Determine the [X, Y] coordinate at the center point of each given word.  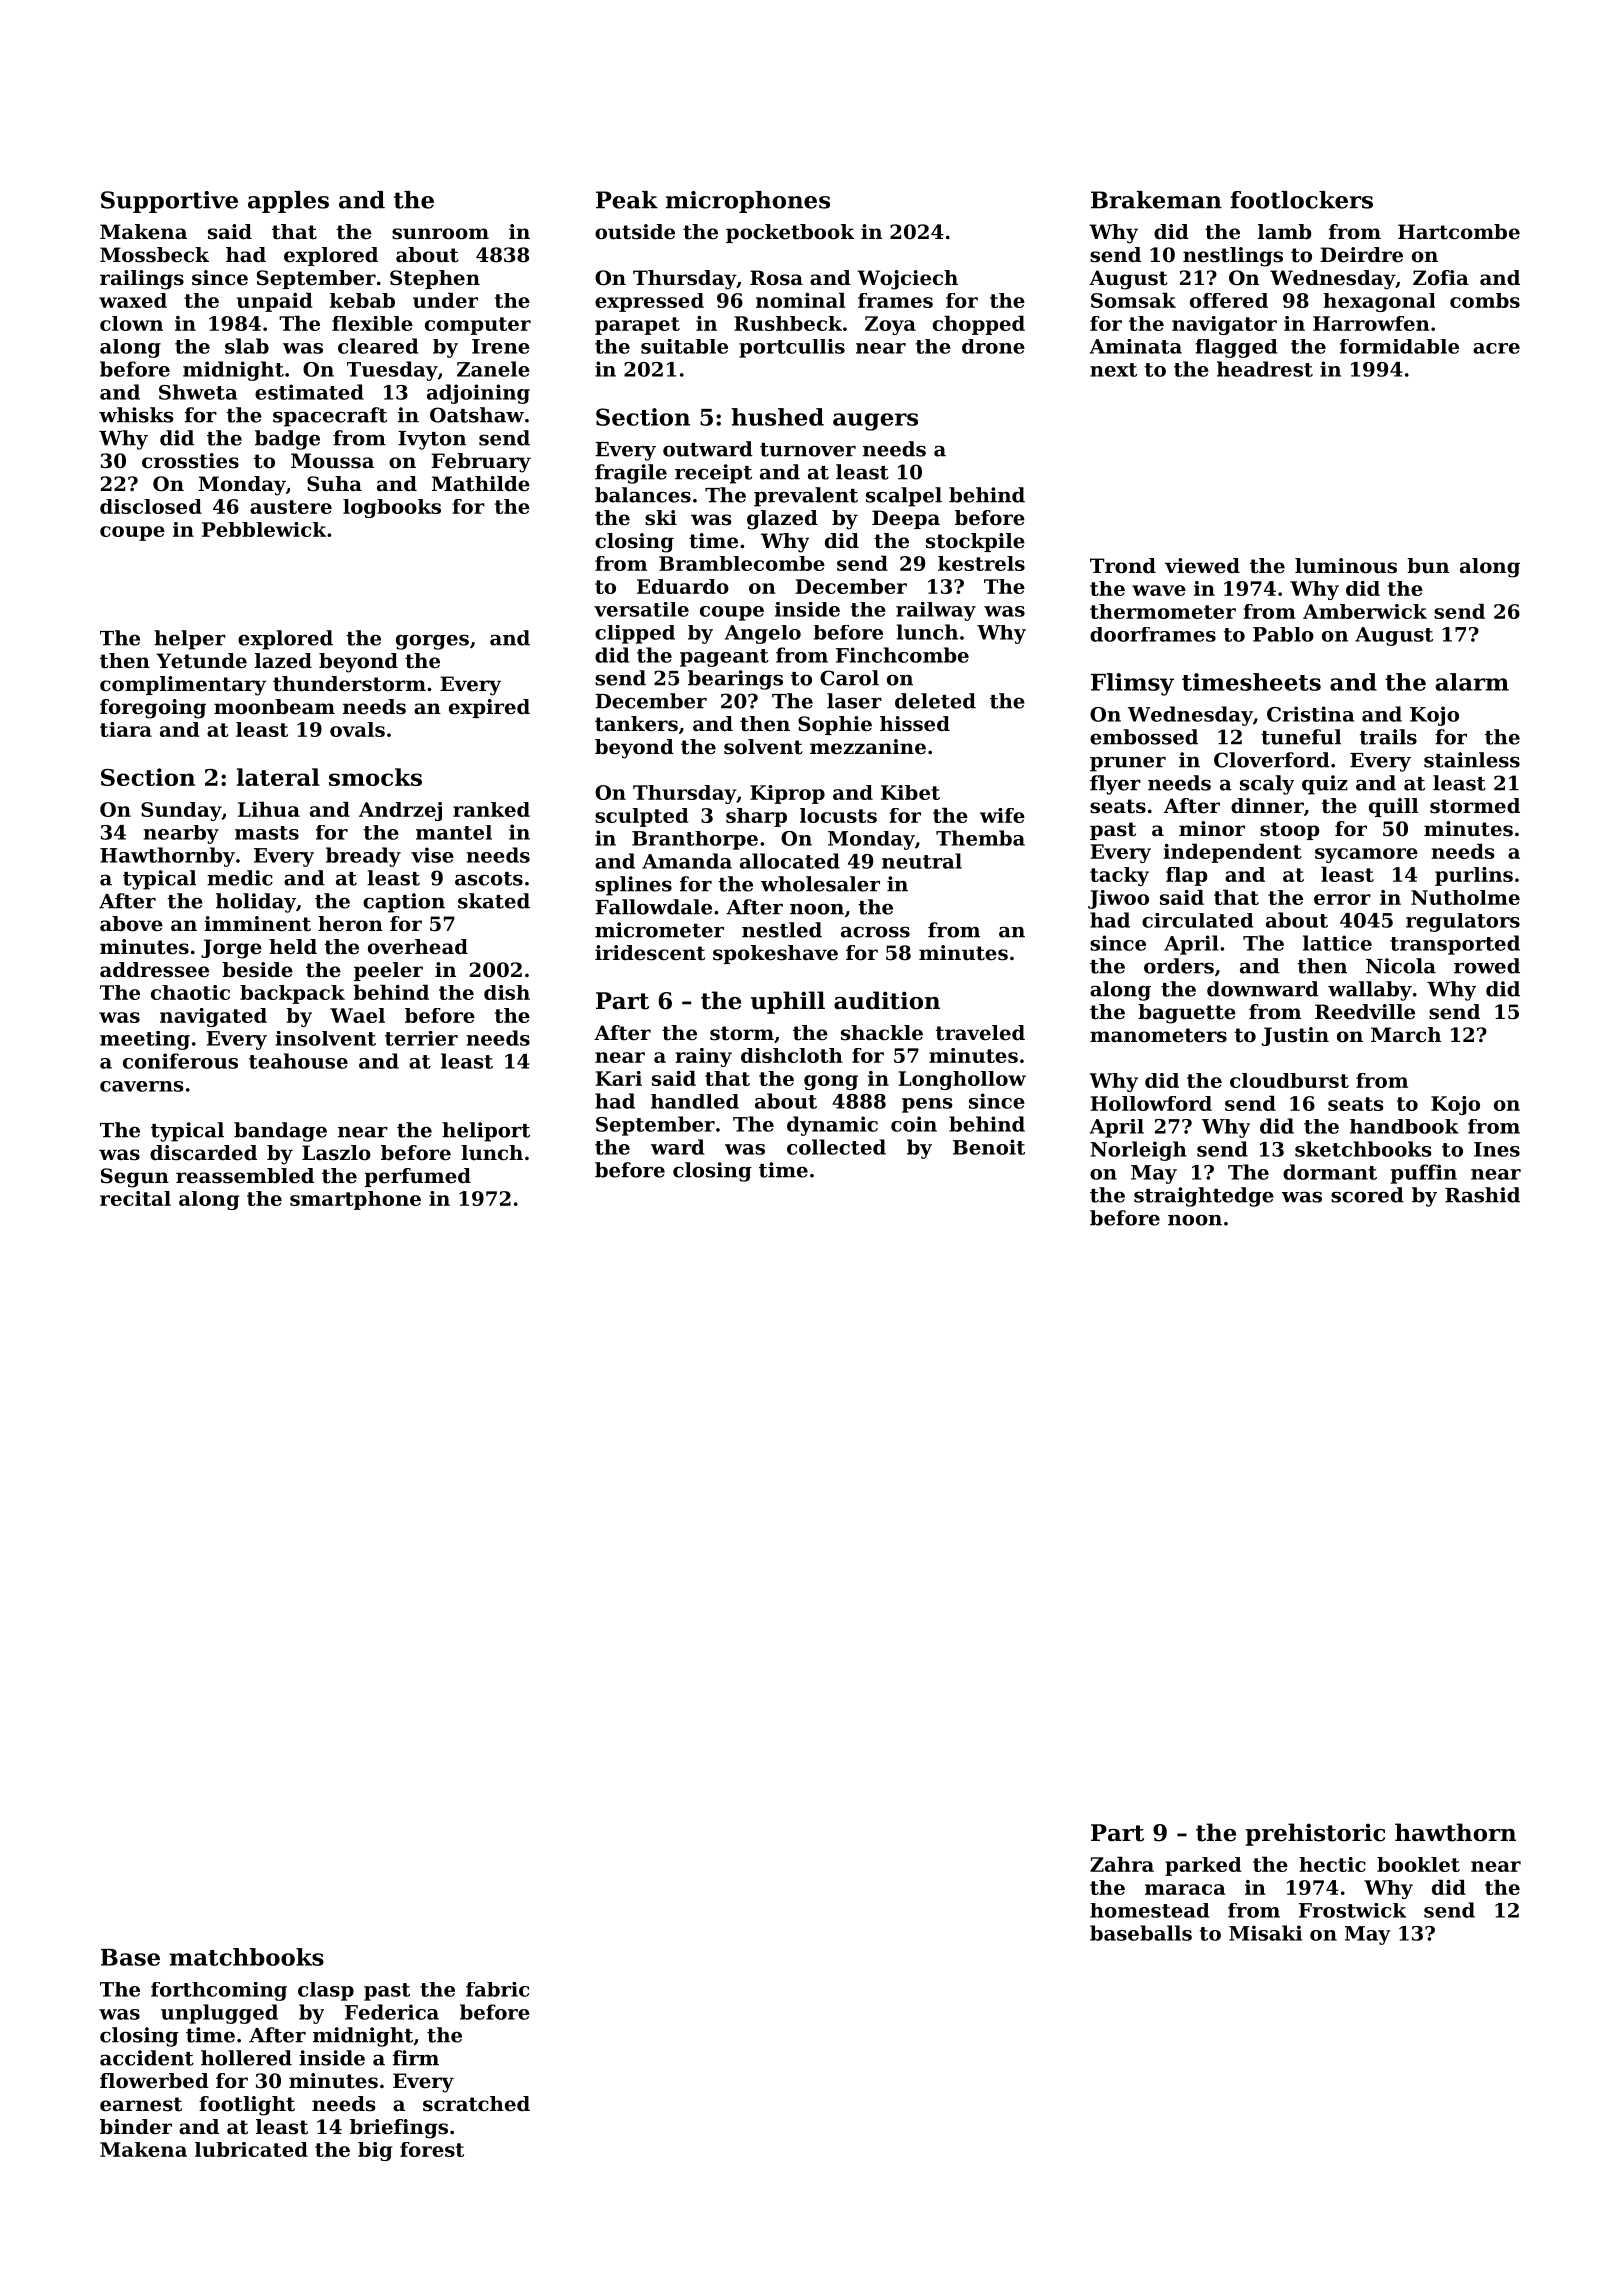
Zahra [1122, 1864]
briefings [399, 2129]
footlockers [1302, 200]
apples [288, 202]
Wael [357, 1015]
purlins [1474, 876]
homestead [1149, 1910]
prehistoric [1315, 1834]
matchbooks [247, 1957]
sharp [756, 817]
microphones [748, 202]
